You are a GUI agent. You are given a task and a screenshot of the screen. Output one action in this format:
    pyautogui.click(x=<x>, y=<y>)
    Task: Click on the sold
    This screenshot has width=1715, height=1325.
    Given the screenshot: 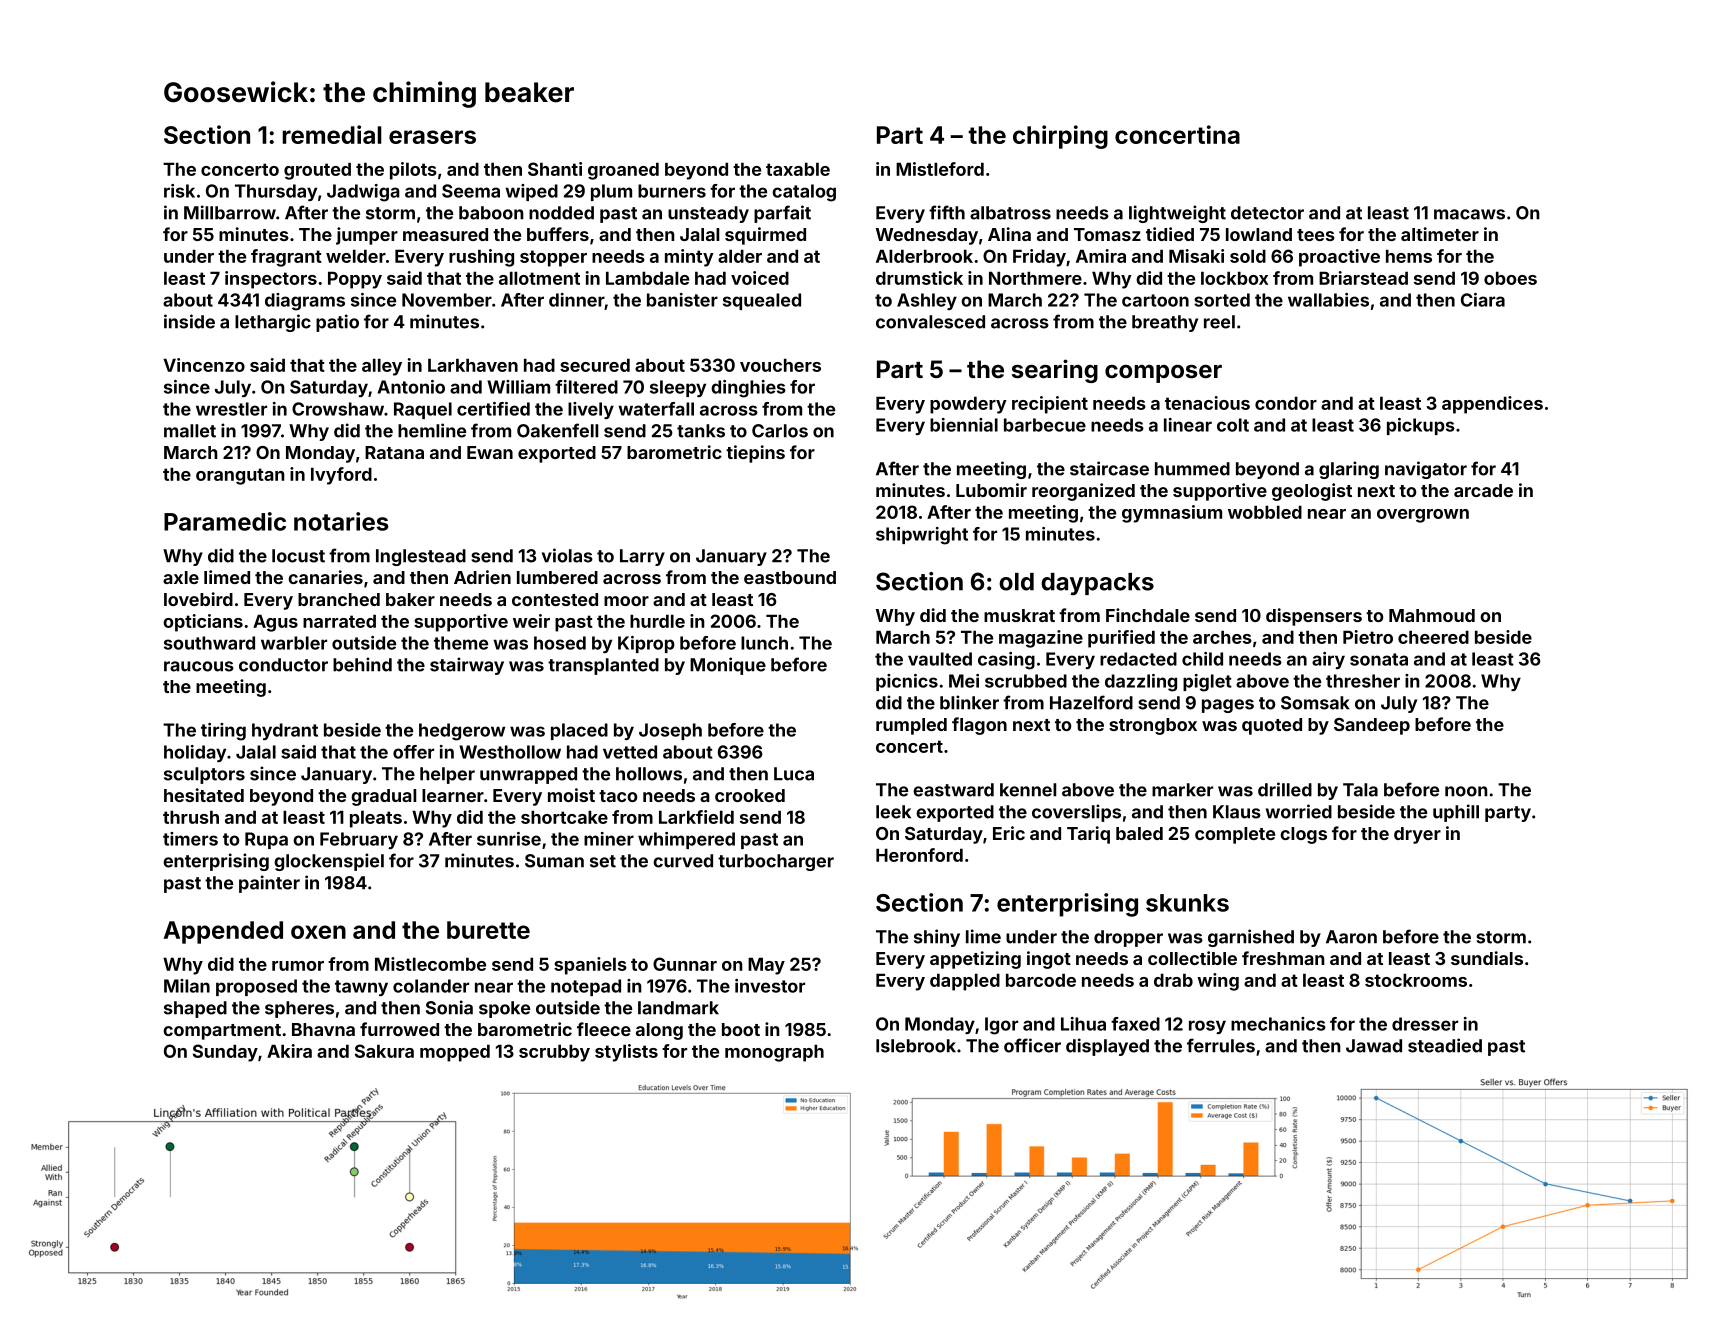 What is the action you would take?
    pyautogui.click(x=1248, y=256)
